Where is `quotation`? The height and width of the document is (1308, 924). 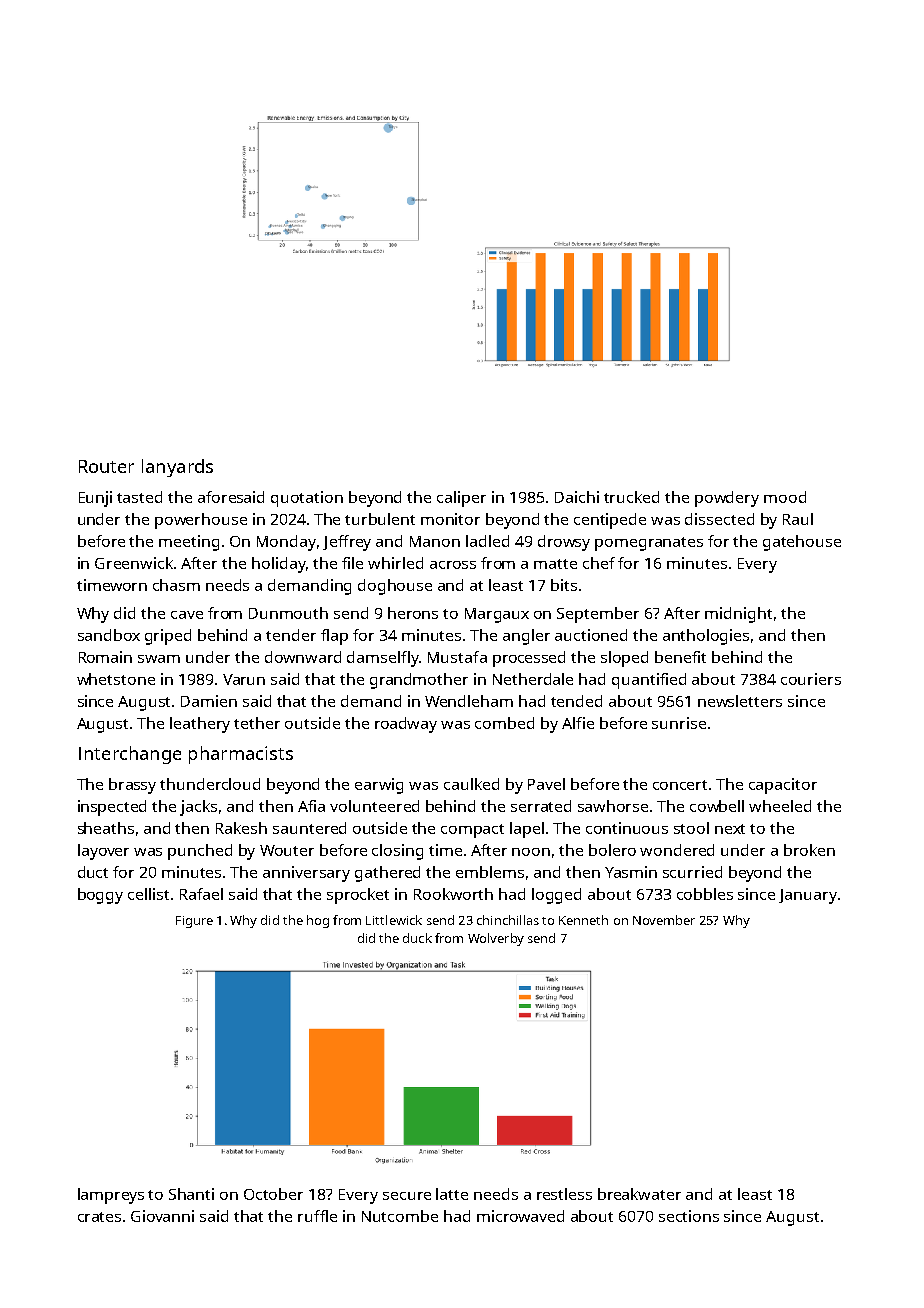
quotation is located at coordinates (307, 499).
